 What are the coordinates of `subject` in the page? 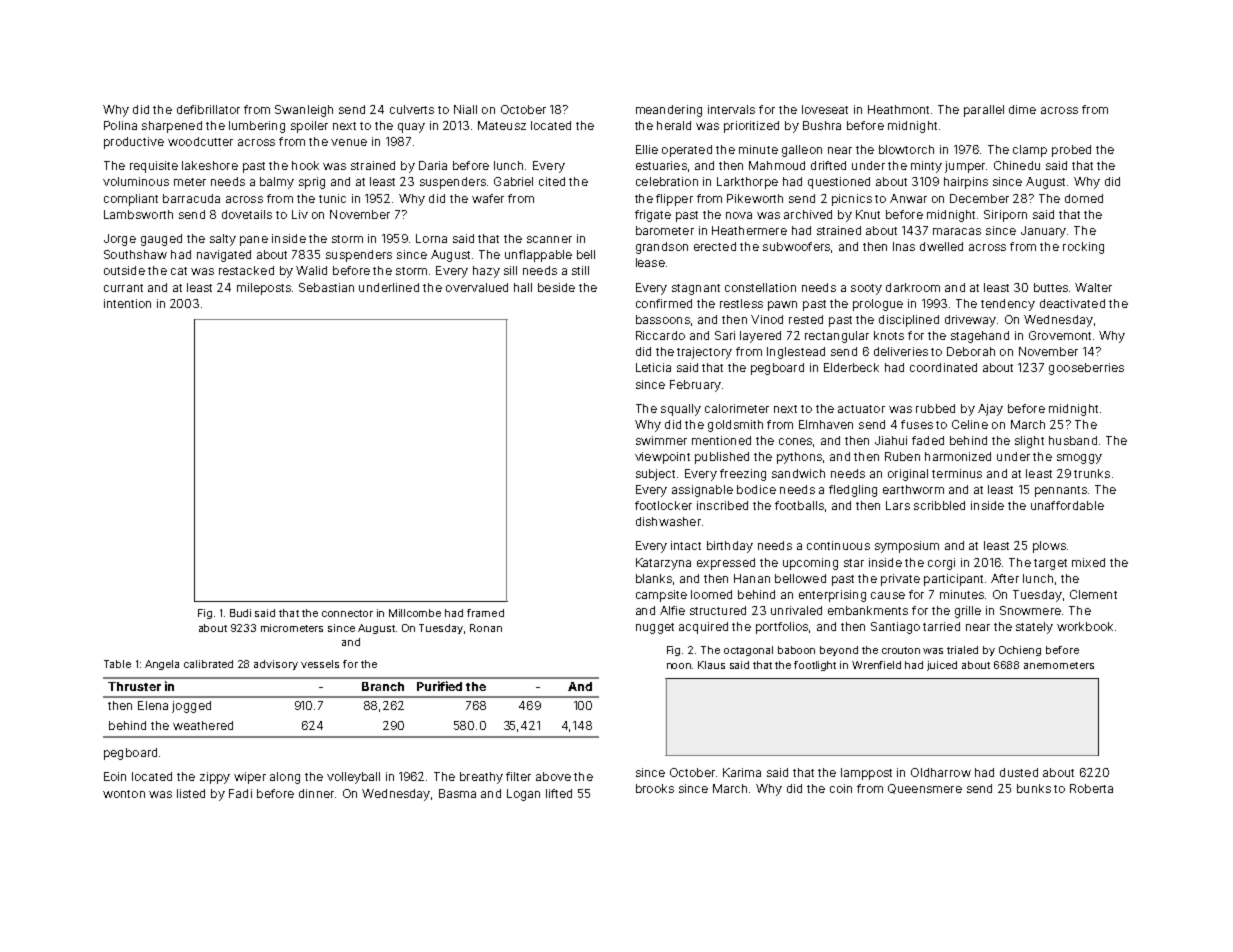 It's located at (655, 475).
